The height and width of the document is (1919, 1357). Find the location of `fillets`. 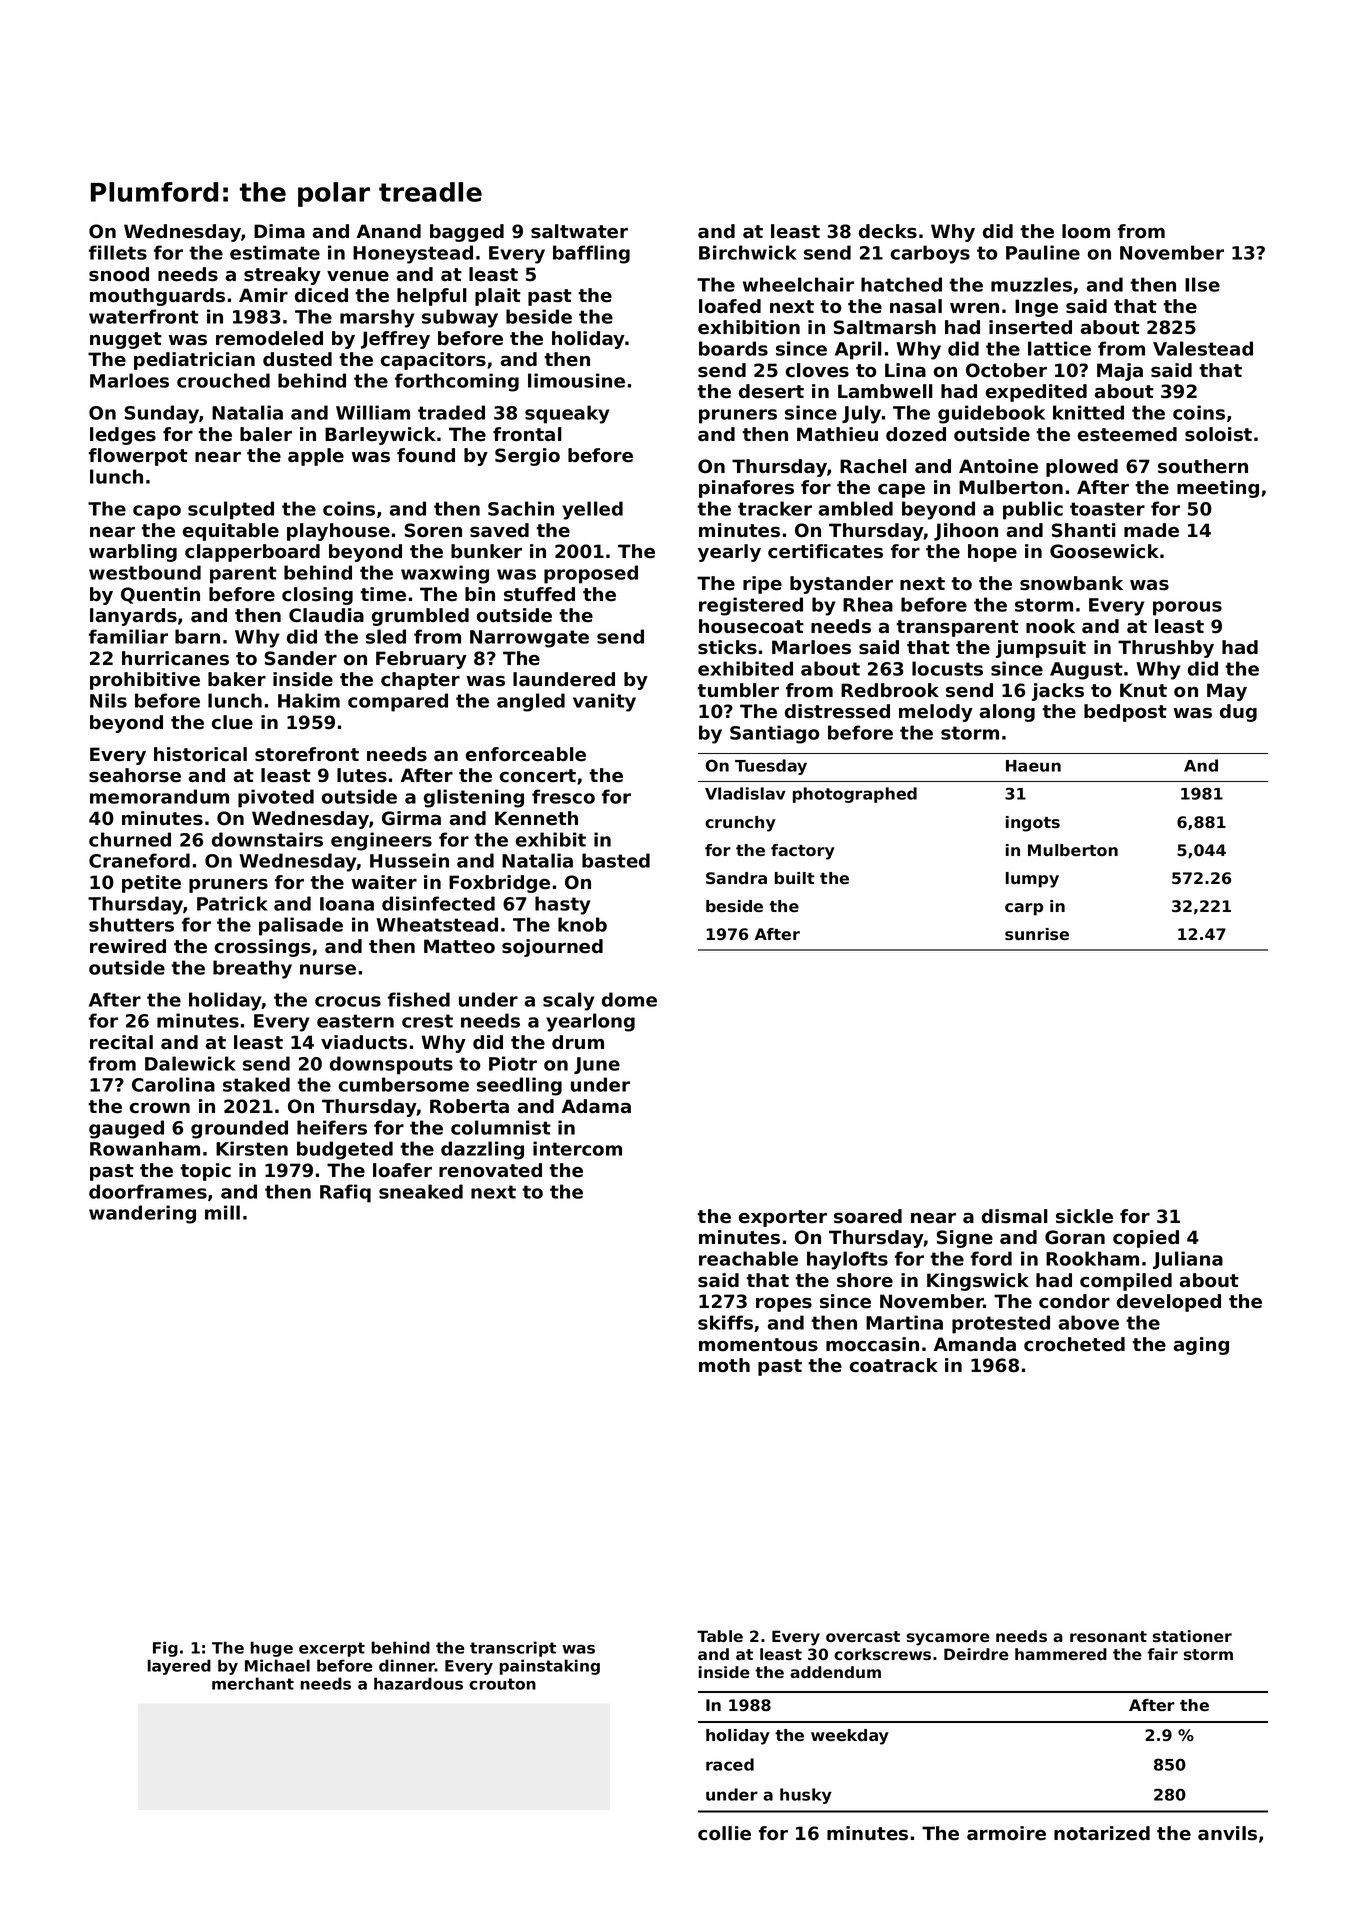

fillets is located at coordinates (118, 252).
